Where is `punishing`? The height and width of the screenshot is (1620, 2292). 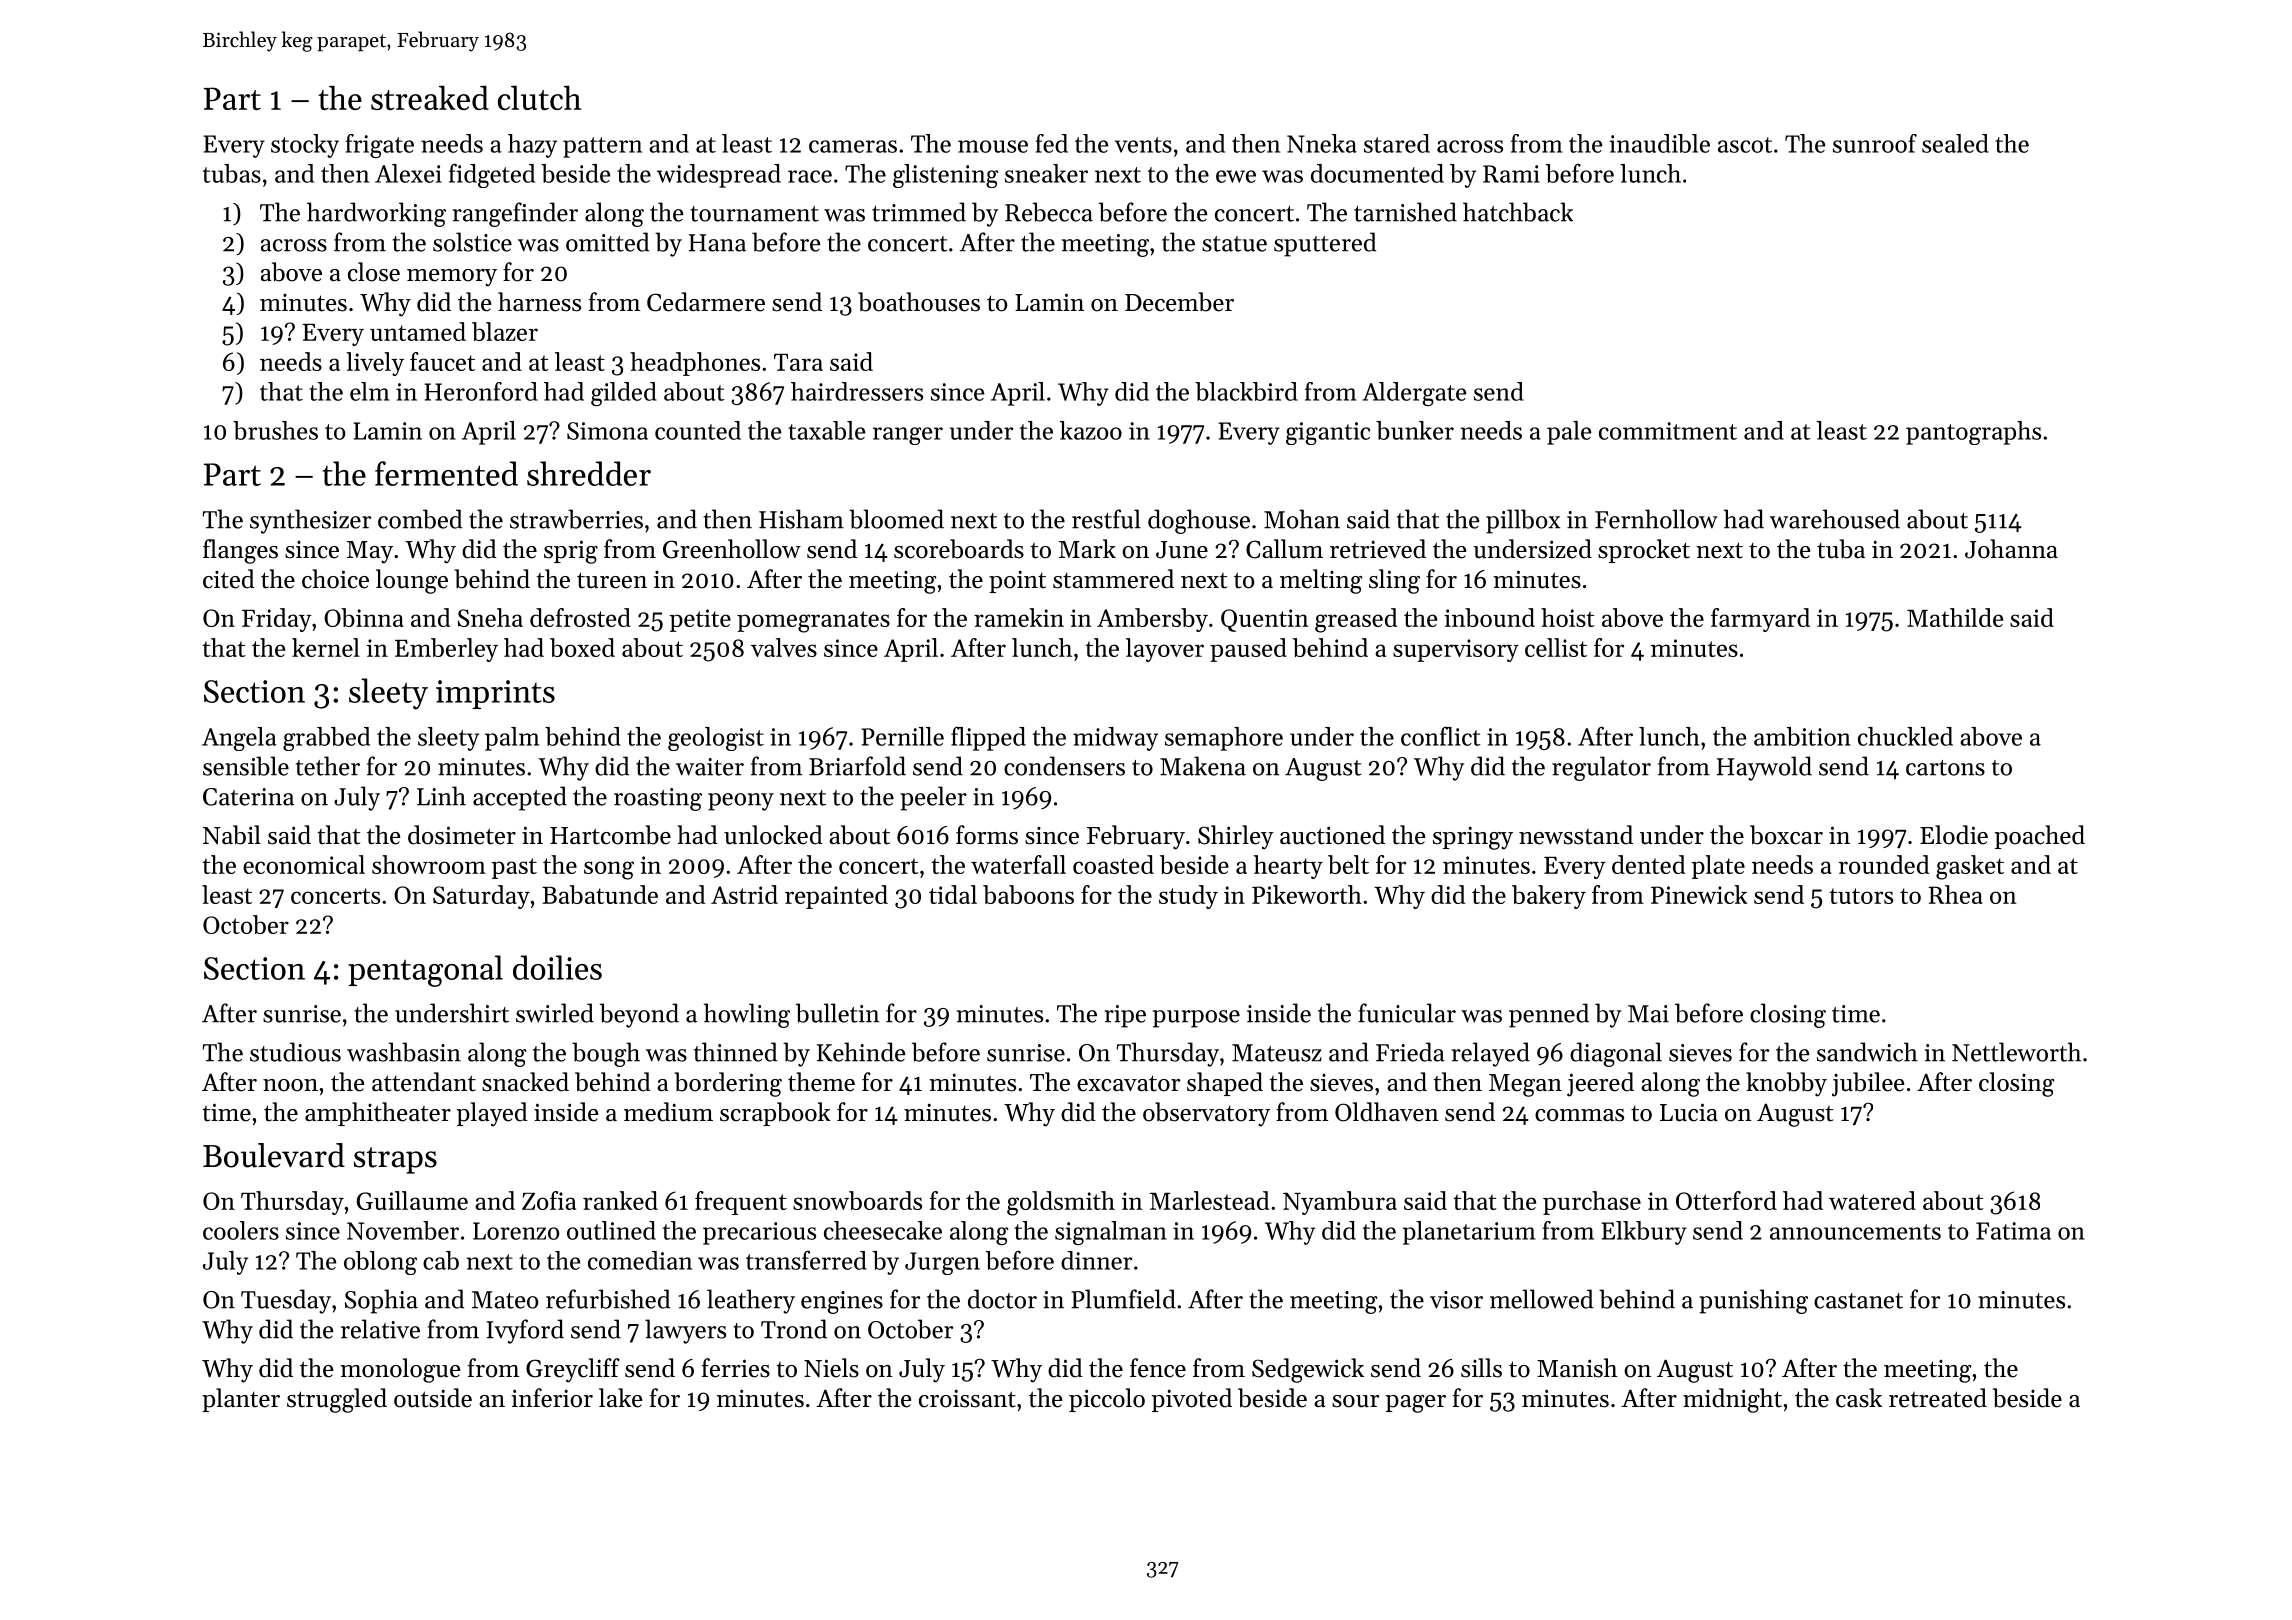 punishing is located at coordinates (1753, 1301).
